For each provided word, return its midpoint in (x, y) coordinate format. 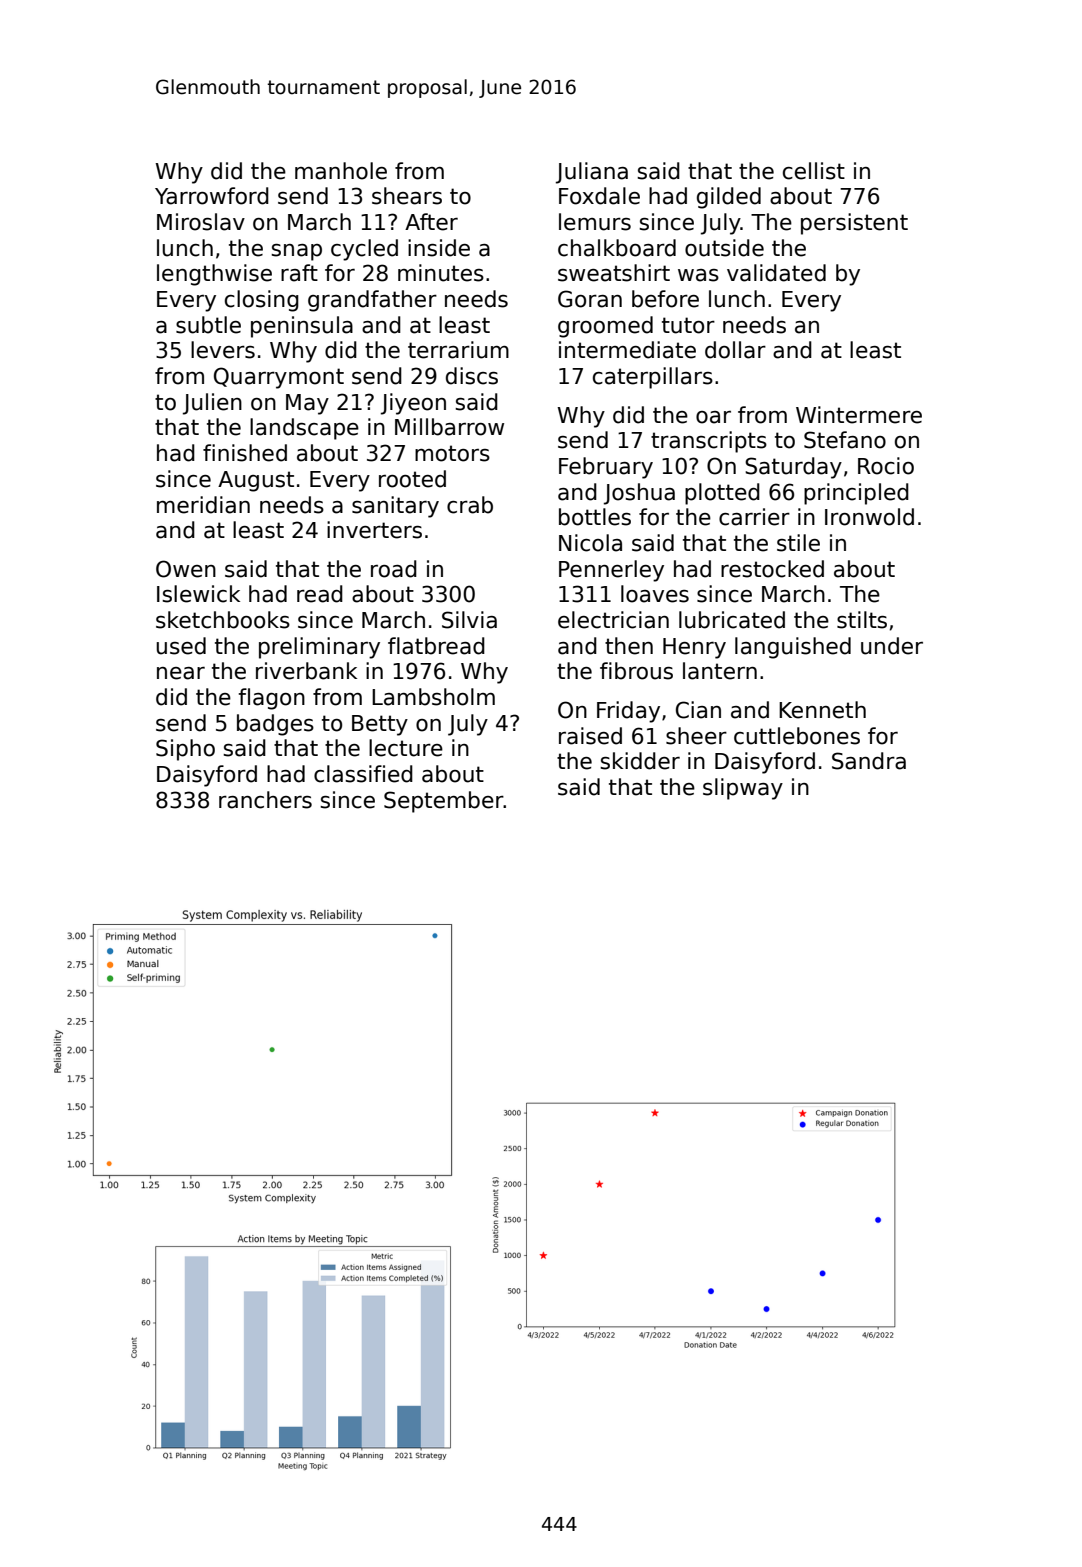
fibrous (636, 671)
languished (793, 648)
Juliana (592, 173)
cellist (814, 171)
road (394, 569)
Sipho (185, 750)
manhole (341, 171)
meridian (203, 505)
